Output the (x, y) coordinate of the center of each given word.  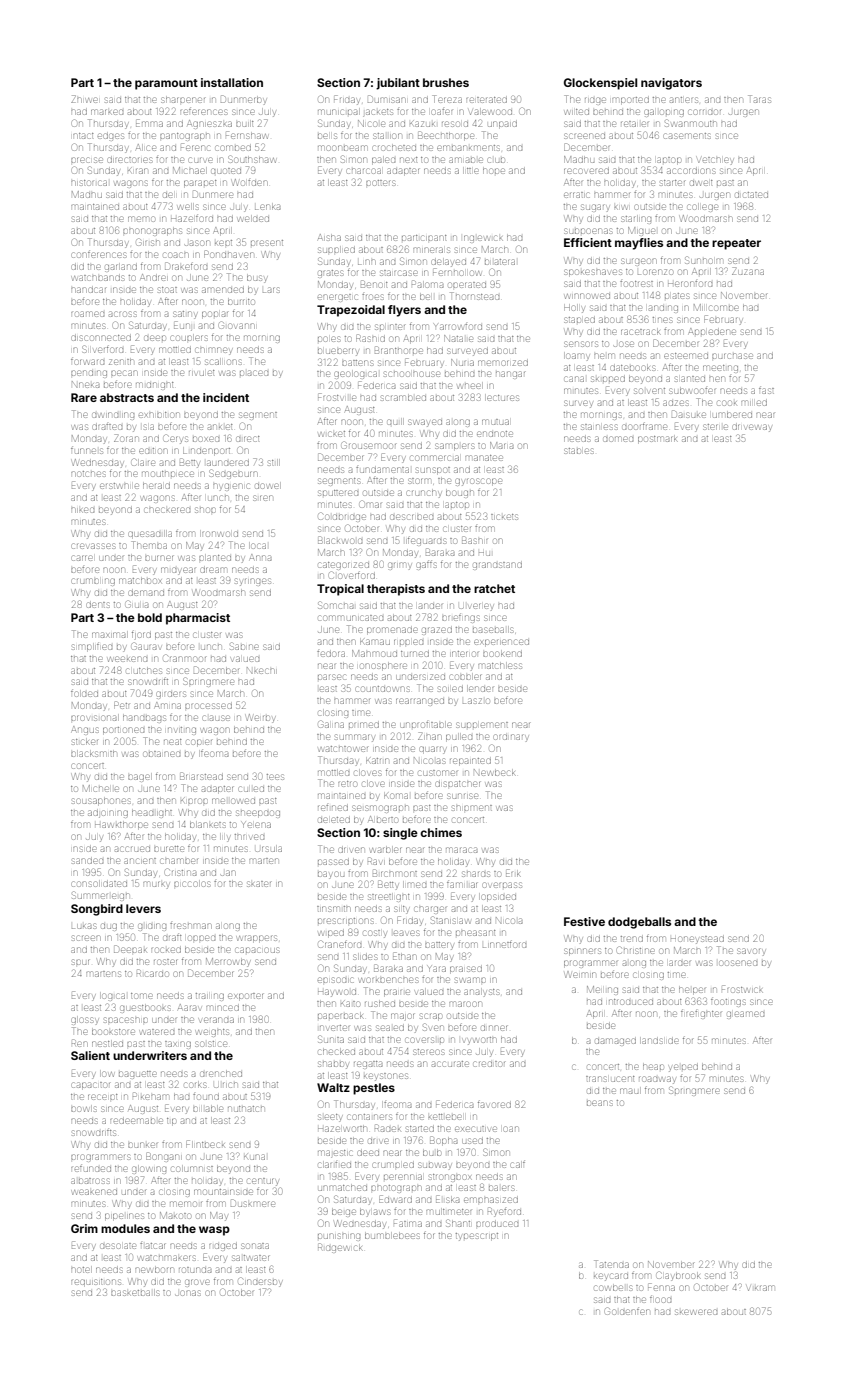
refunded (91, 1168)
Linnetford (504, 945)
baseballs (493, 630)
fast (766, 390)
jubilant (398, 84)
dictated (751, 195)
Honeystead (697, 940)
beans (600, 1103)
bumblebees (392, 1236)
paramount (166, 84)
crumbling (93, 582)
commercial (435, 458)
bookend (502, 654)
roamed (87, 314)
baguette (137, 1075)
